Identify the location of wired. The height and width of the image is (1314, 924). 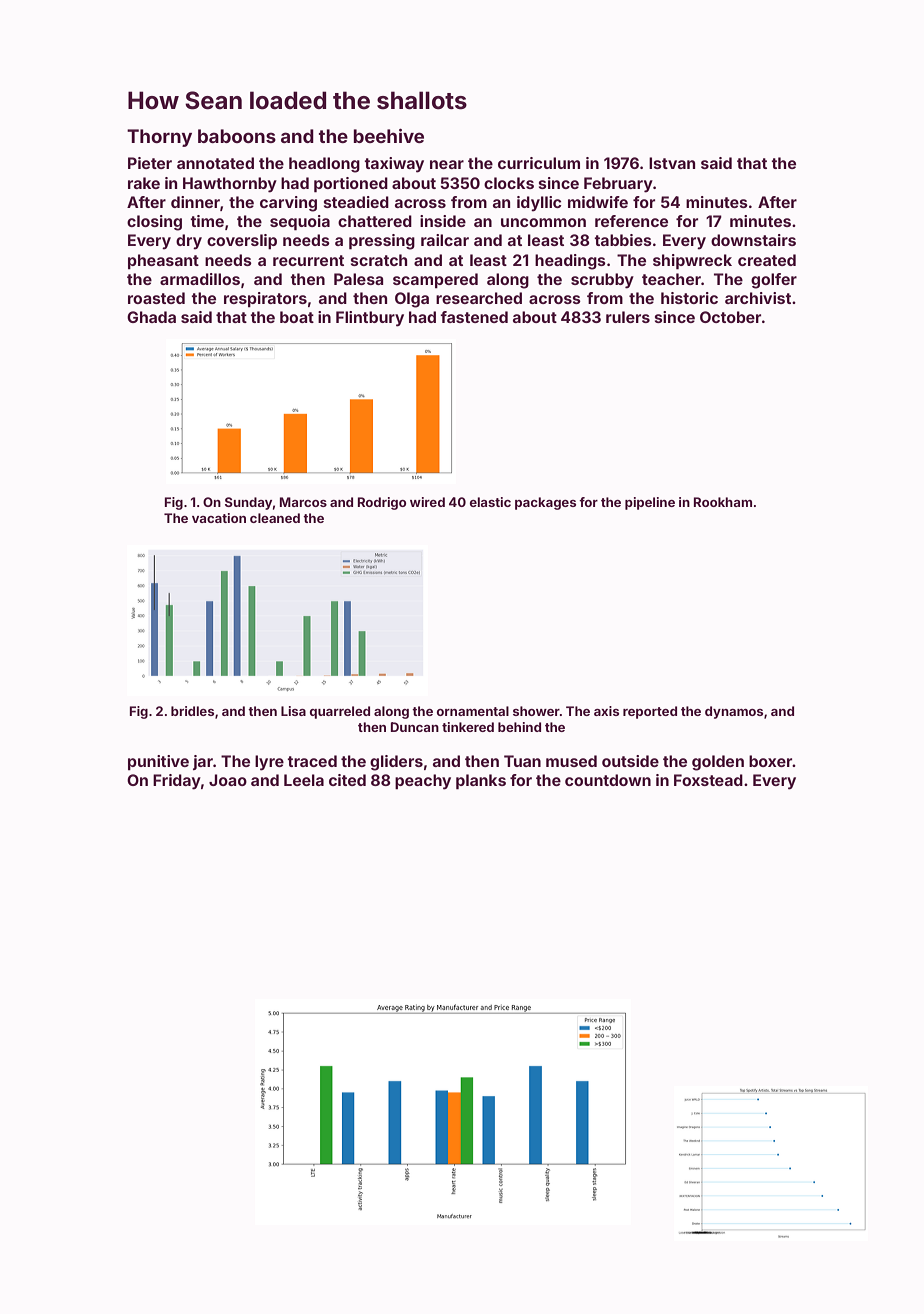
(427, 502).
